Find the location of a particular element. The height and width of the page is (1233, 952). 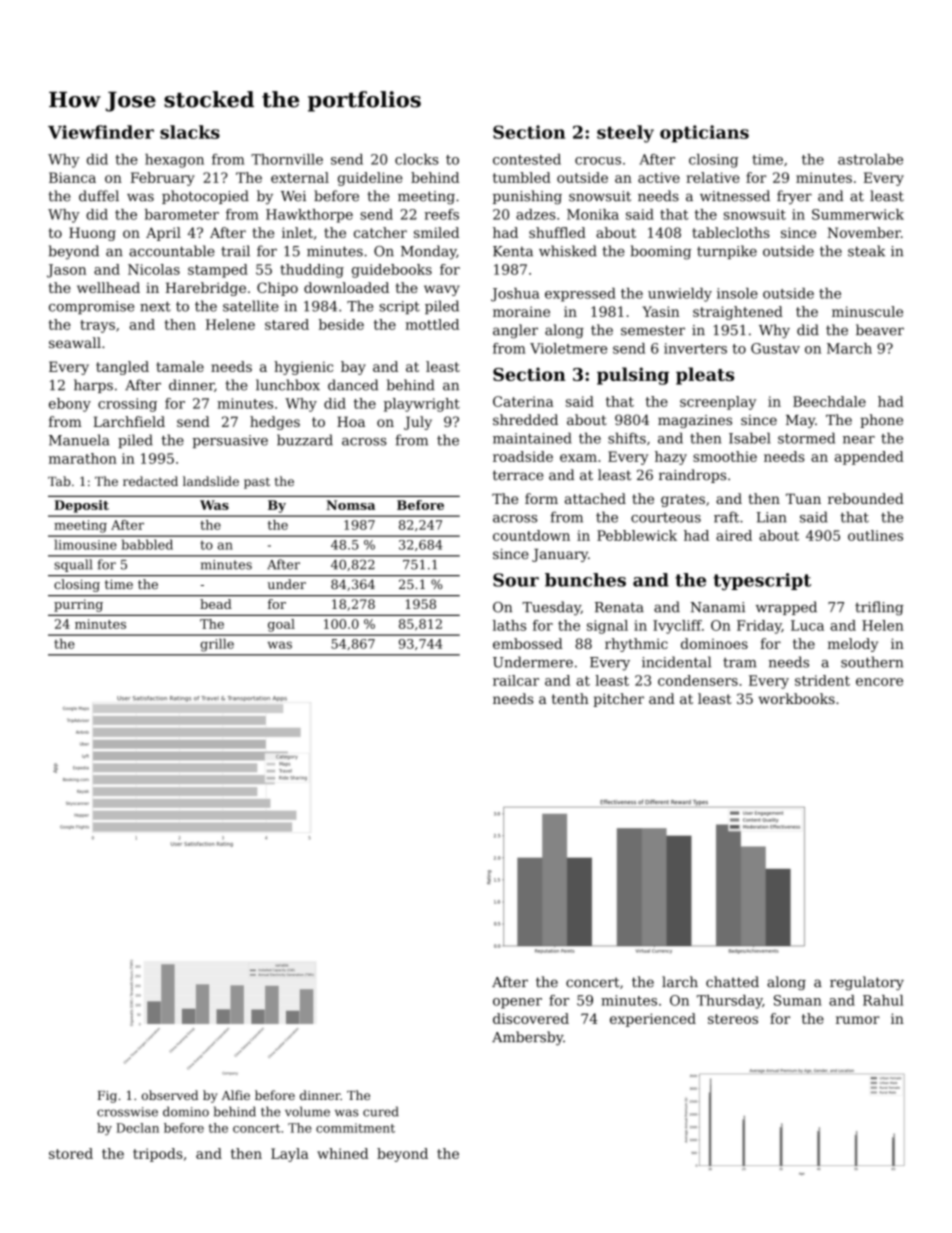

commitment is located at coordinates (355, 1128).
